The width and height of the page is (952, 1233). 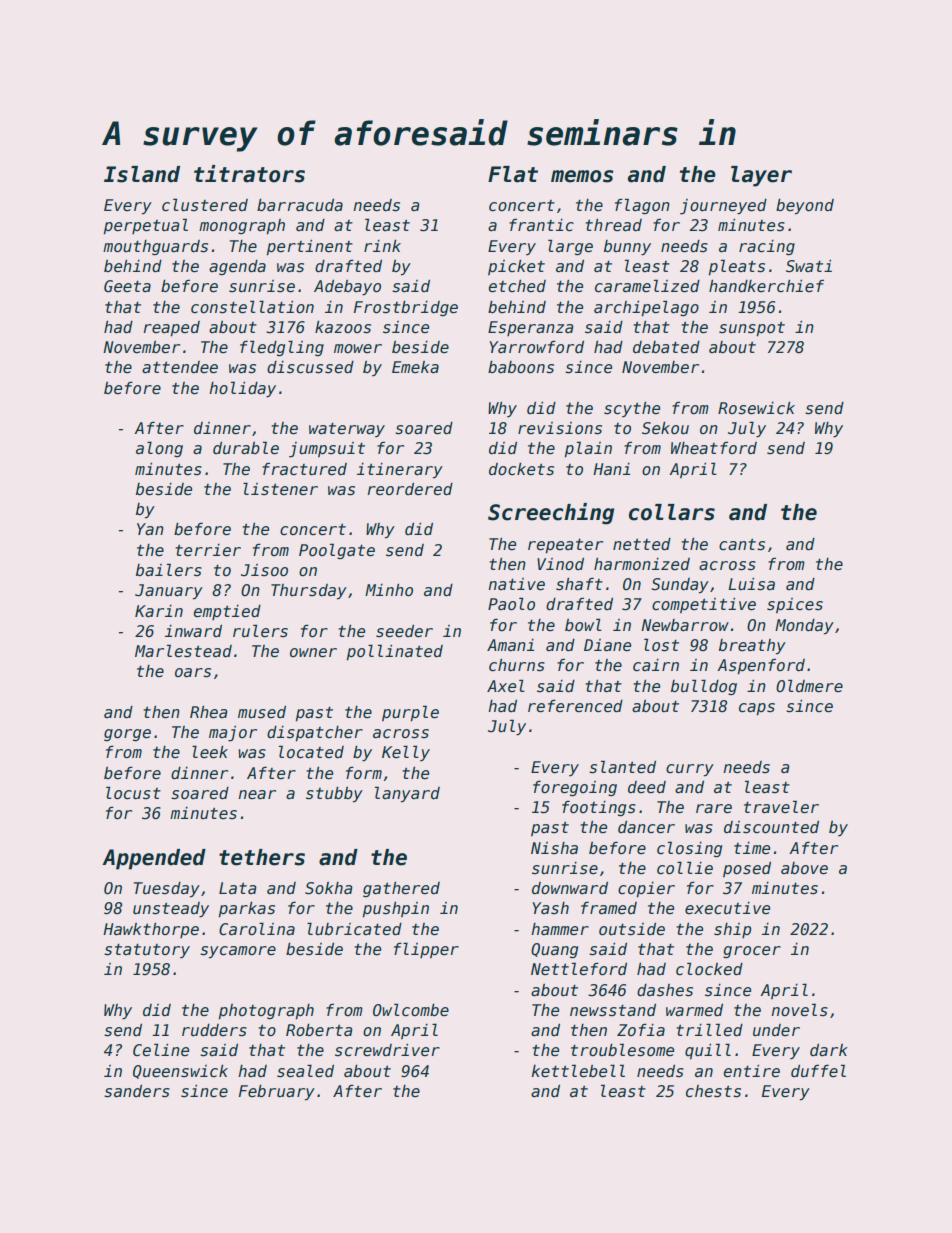 What do you see at coordinates (781, 806) in the page?
I see `traveler` at bounding box center [781, 806].
